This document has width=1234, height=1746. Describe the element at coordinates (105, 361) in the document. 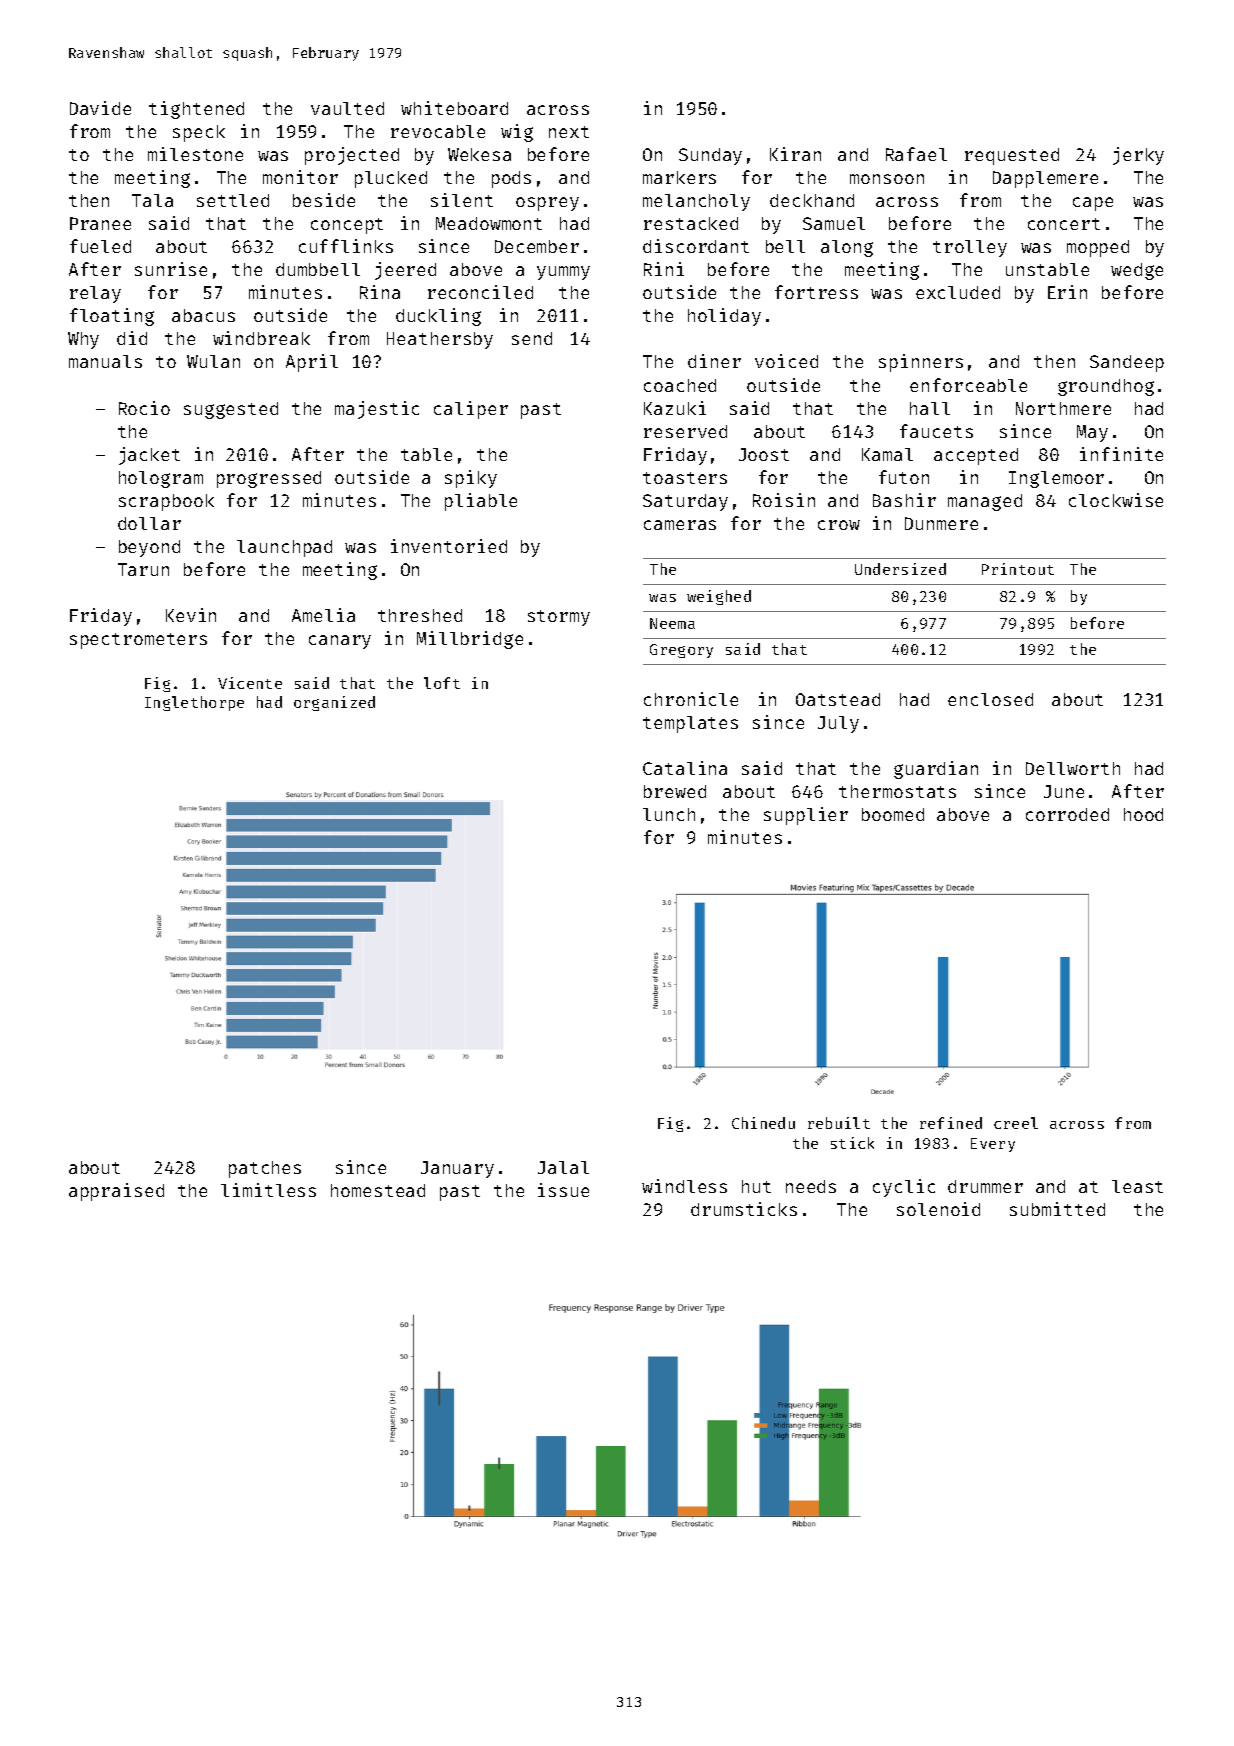

I see `manuals` at that location.
